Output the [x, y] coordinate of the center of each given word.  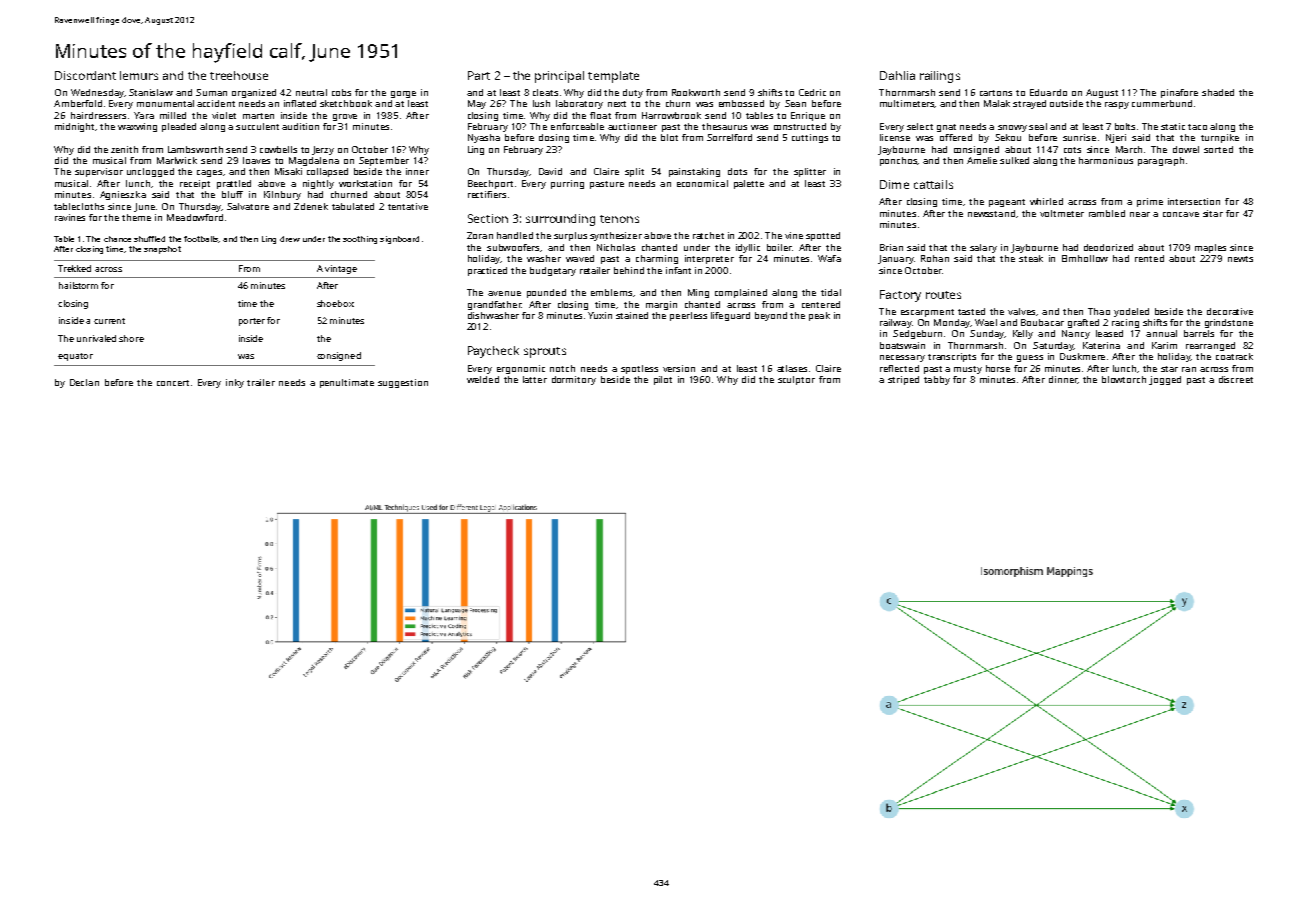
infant [678, 270]
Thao [1099, 311]
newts [1240, 259]
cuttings [810, 138]
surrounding [560, 220]
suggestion [403, 383]
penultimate [347, 383]
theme [136, 217]
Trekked [74, 268]
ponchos [899, 161]
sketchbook [346, 103]
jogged [1165, 380]
